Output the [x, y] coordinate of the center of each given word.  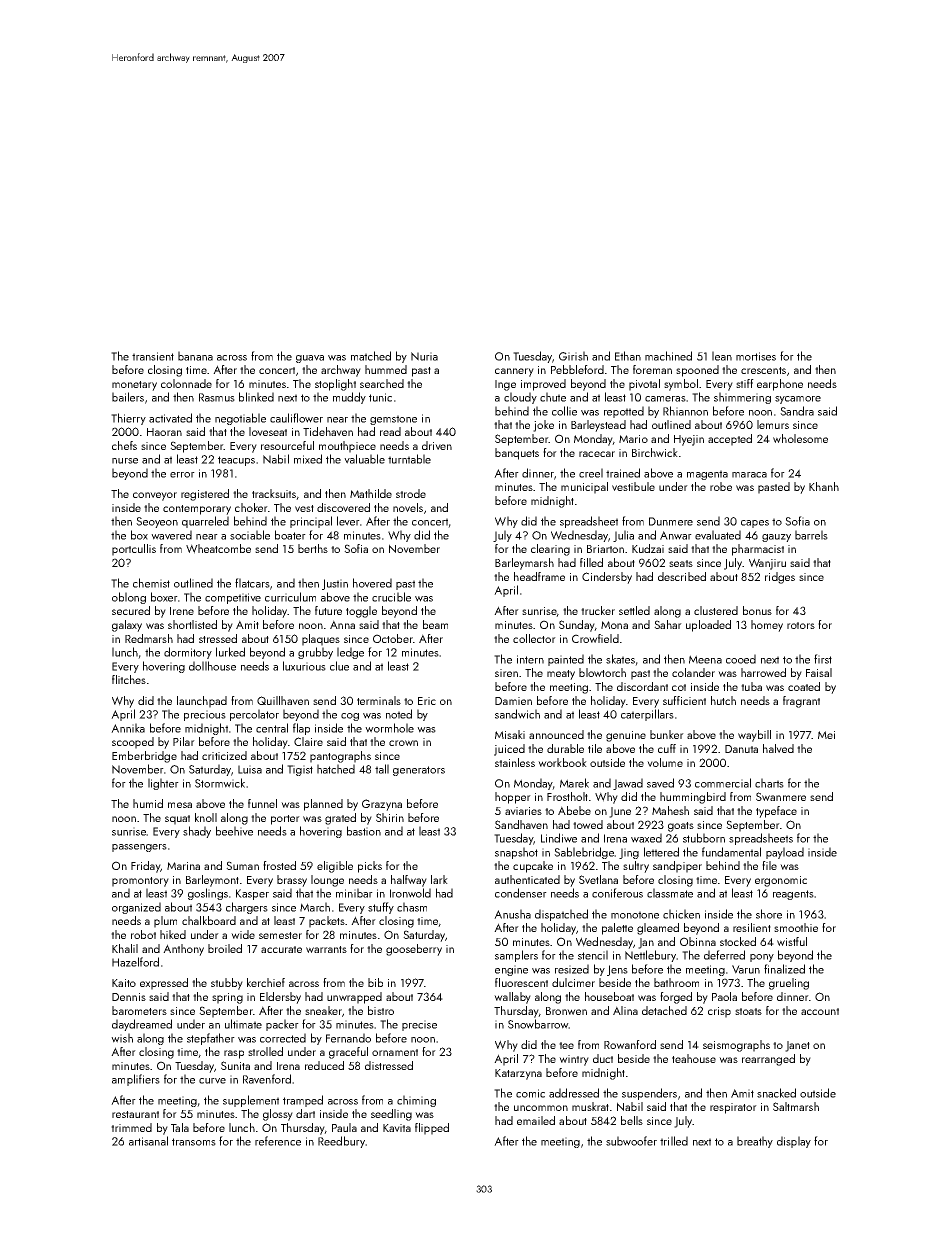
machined [668, 356]
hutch [723, 700]
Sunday [577, 626]
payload [785, 853]
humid [148, 803]
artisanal [148, 1141]
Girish [573, 356]
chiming [416, 1101]
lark [439, 879]
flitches [129, 679]
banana [195, 356]
